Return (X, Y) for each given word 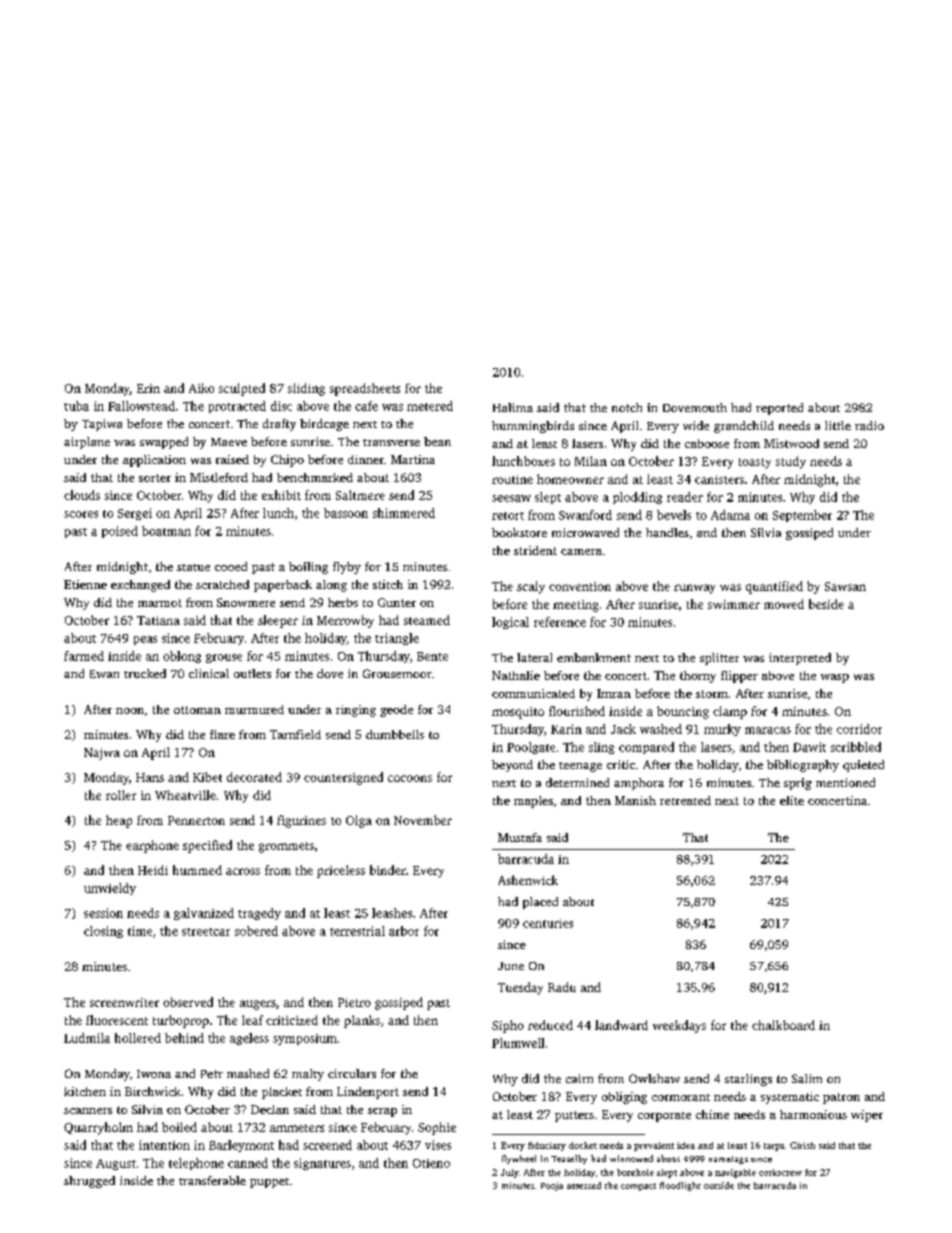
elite (792, 800)
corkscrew (780, 1172)
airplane (87, 443)
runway (694, 589)
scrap (382, 1112)
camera (581, 552)
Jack (623, 729)
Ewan (104, 674)
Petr (212, 1074)
